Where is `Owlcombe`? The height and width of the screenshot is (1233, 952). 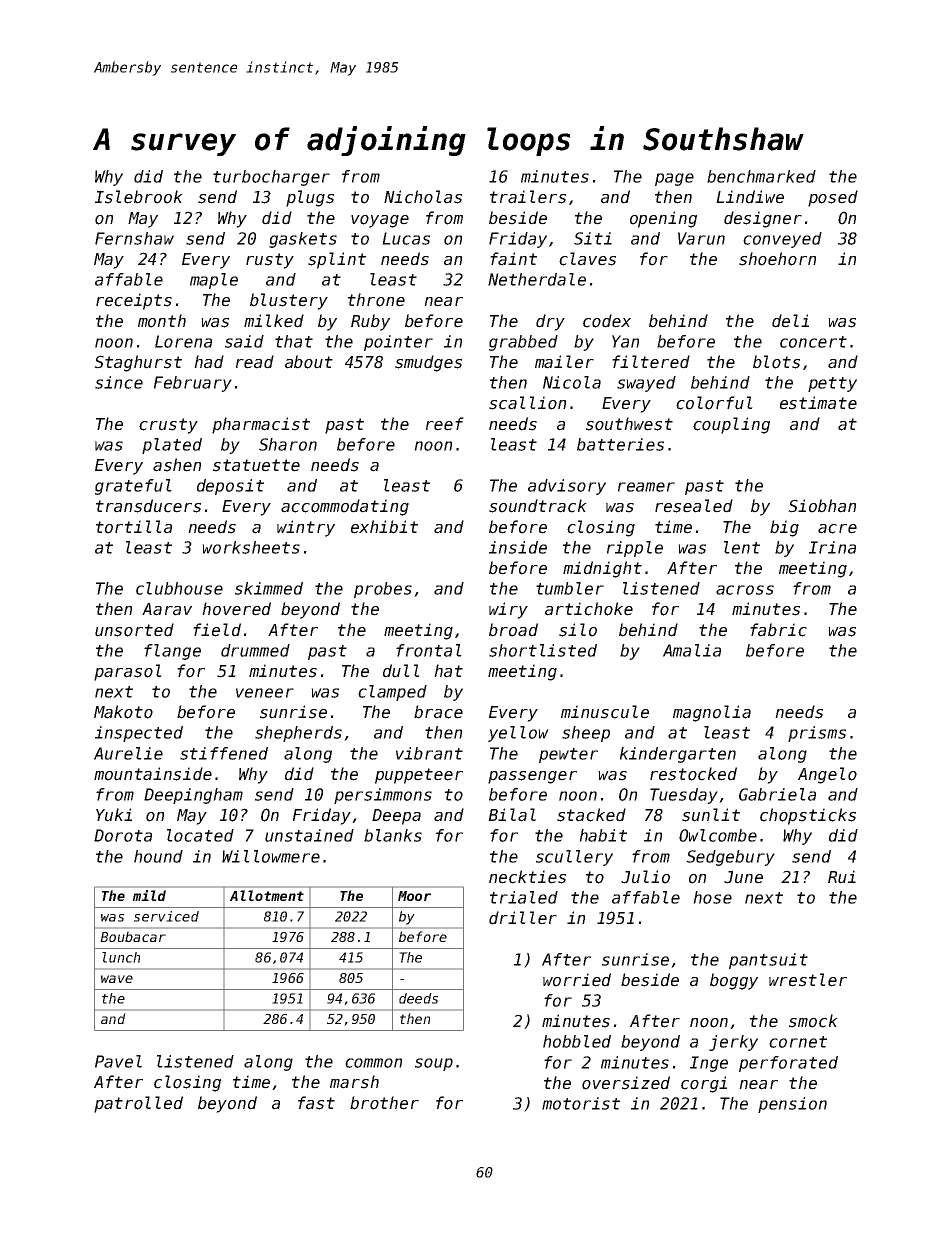
Owlcombe is located at coordinates (718, 835).
